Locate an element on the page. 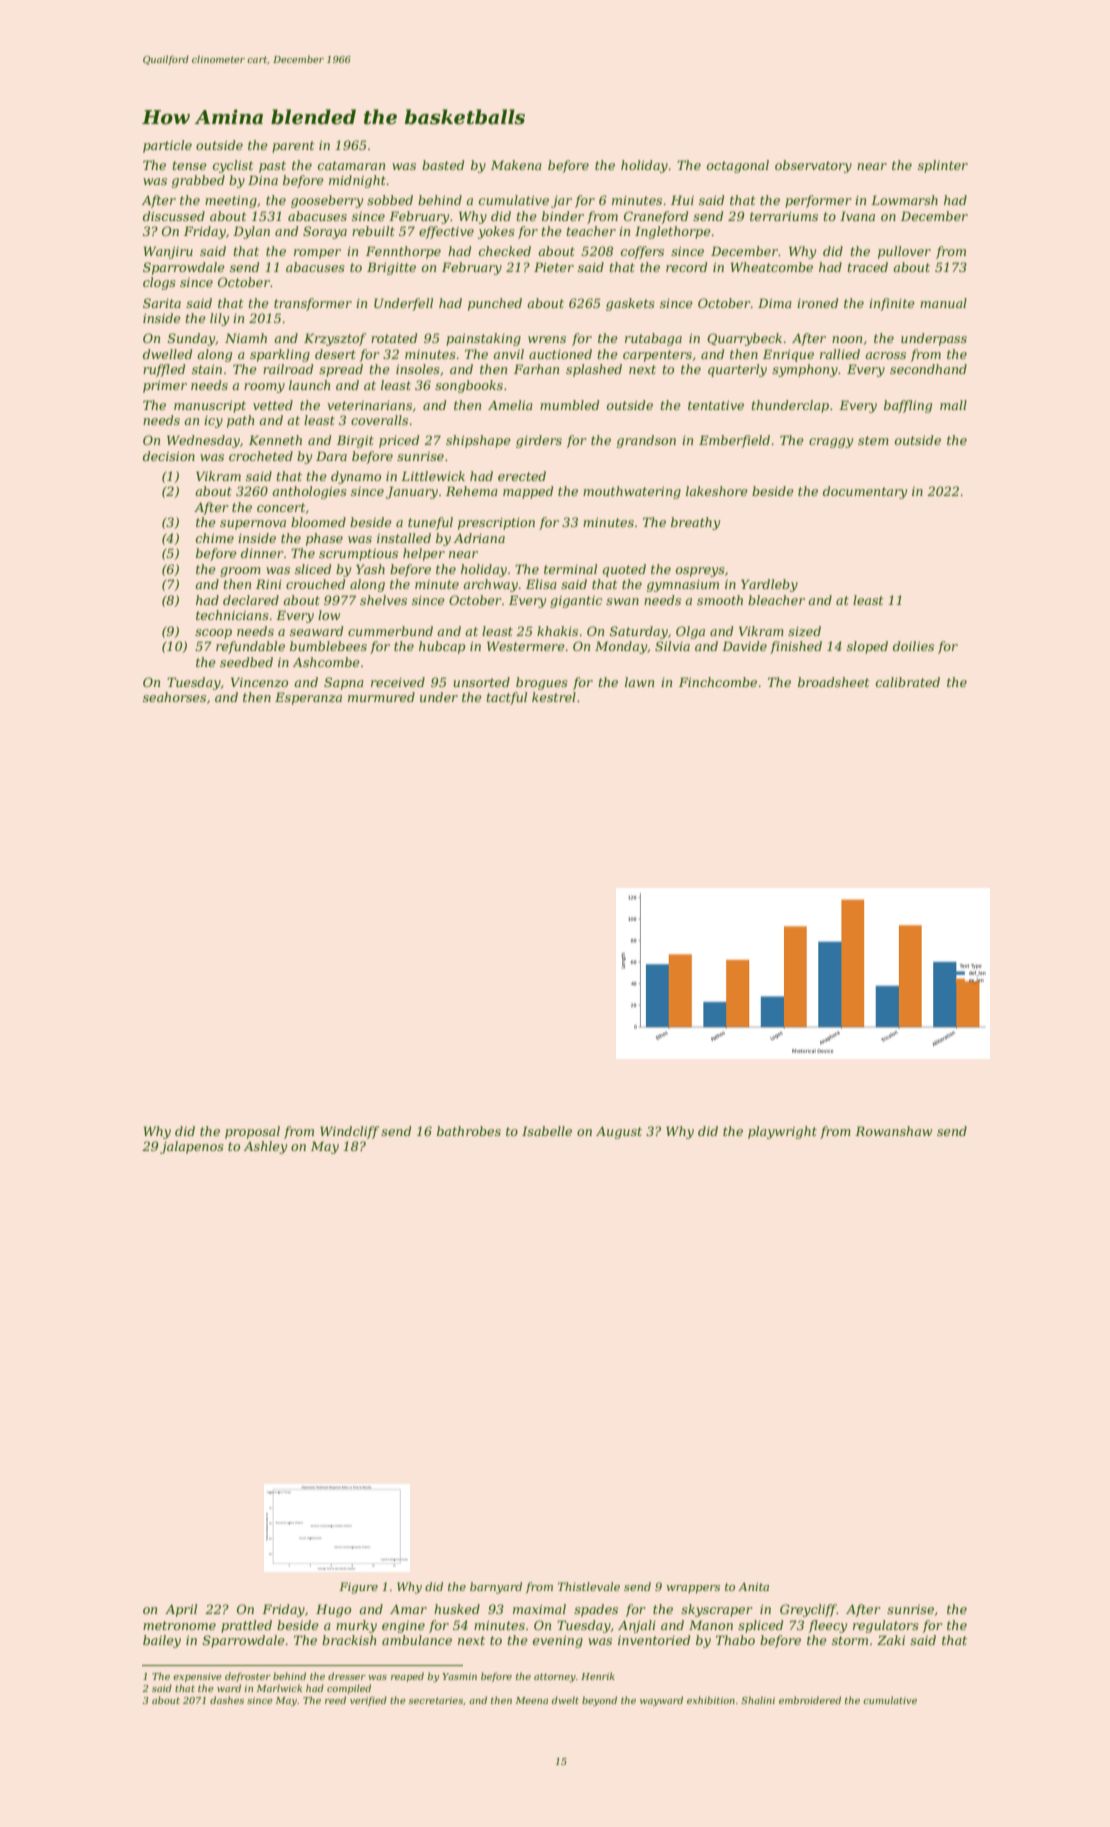 The image size is (1110, 1827). splinter is located at coordinates (943, 166).
